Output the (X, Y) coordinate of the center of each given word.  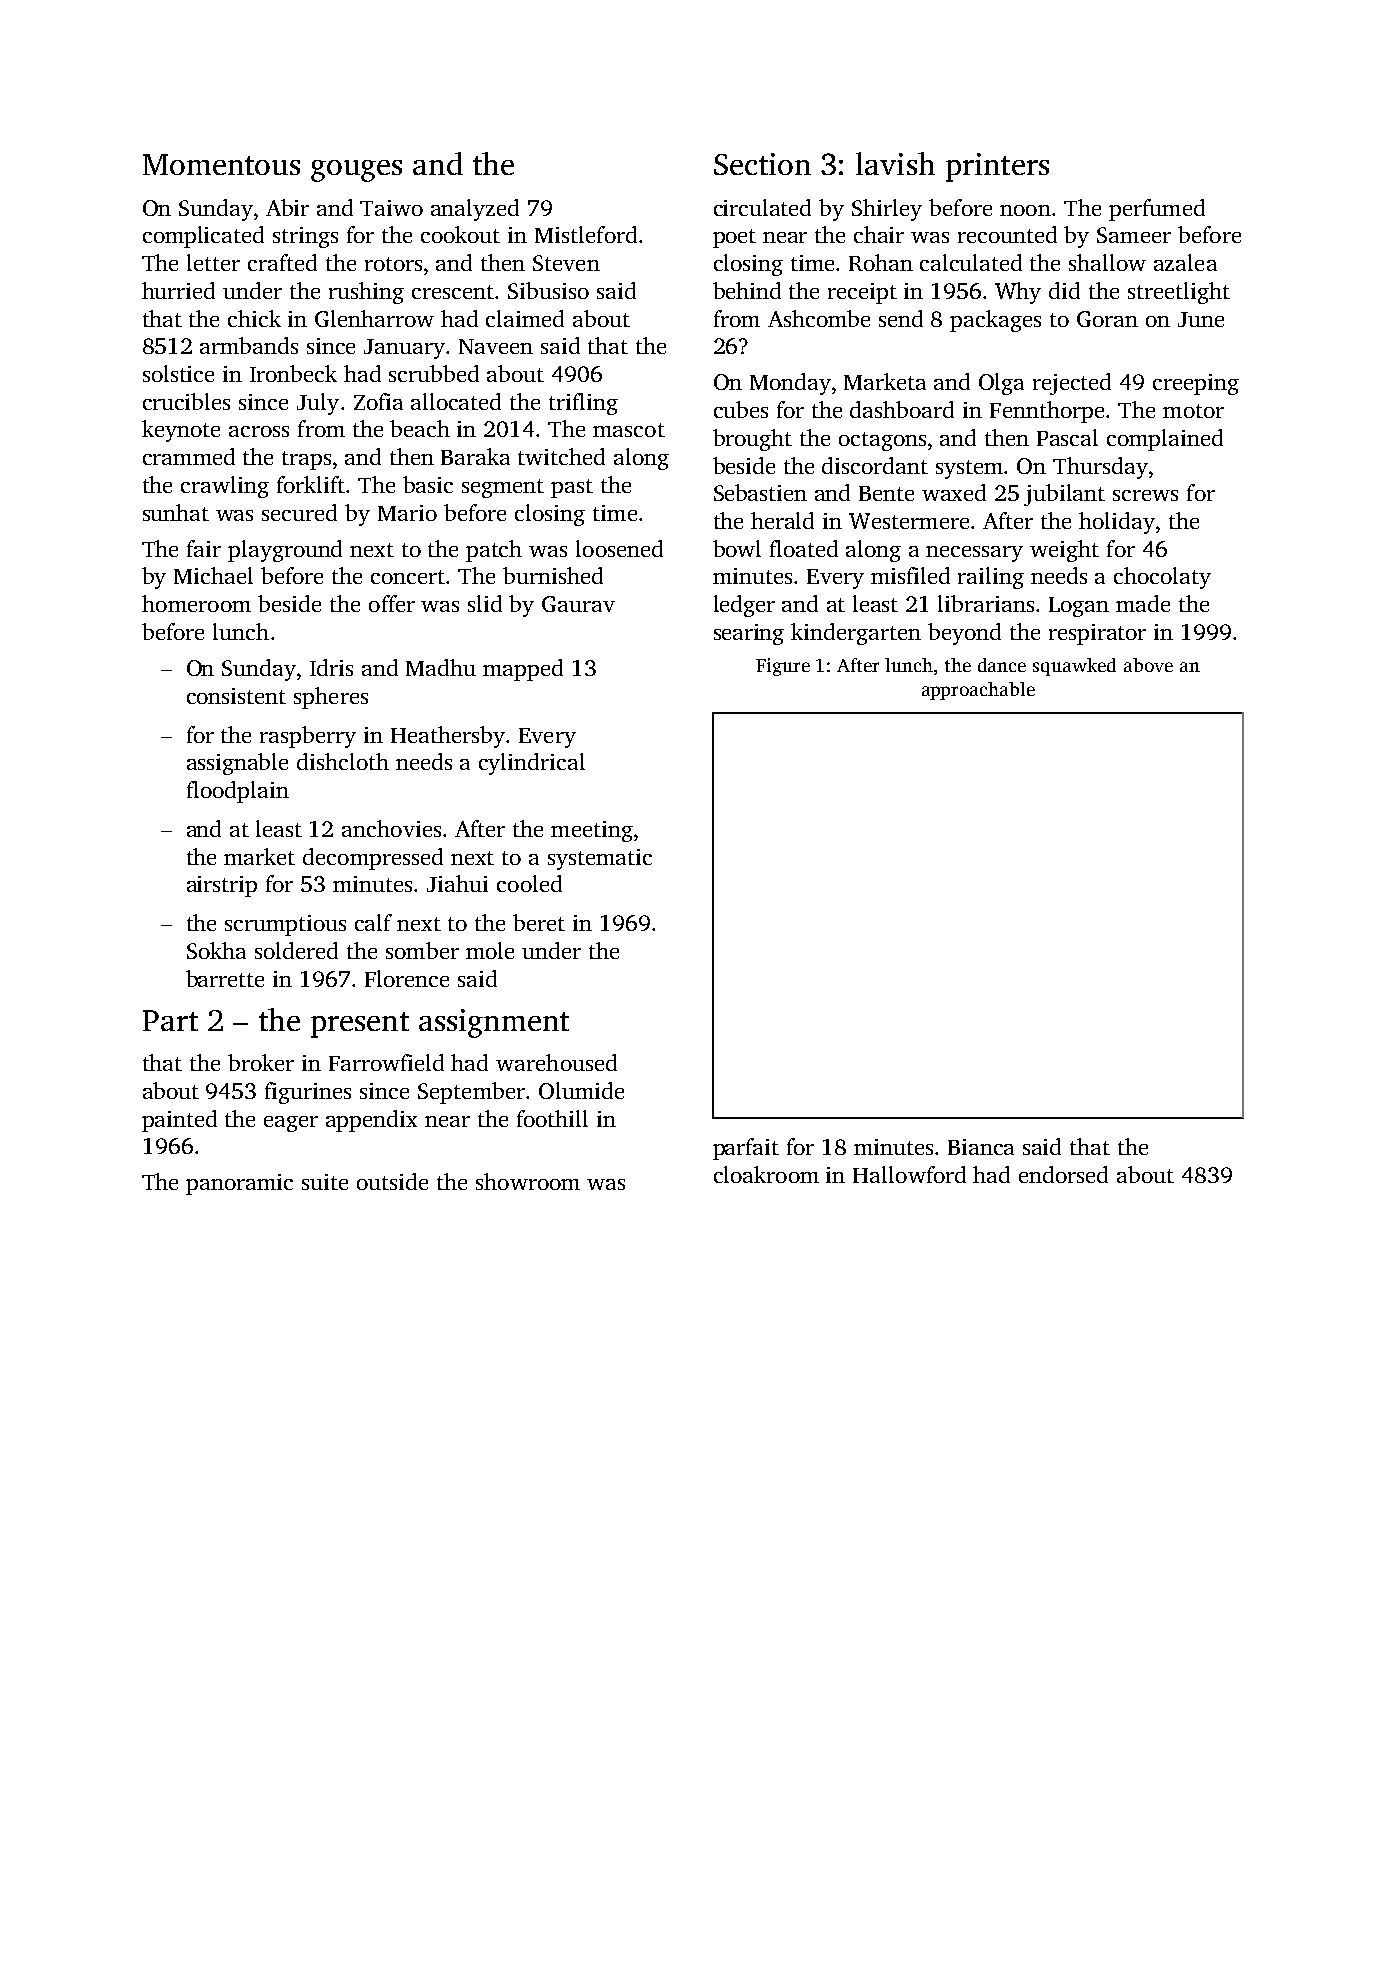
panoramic (239, 1184)
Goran (1107, 319)
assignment (494, 1023)
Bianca (981, 1147)
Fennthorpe (1047, 412)
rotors (393, 264)
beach (420, 428)
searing (749, 634)
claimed (525, 318)
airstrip (222, 886)
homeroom (196, 603)
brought (752, 440)
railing (991, 578)
